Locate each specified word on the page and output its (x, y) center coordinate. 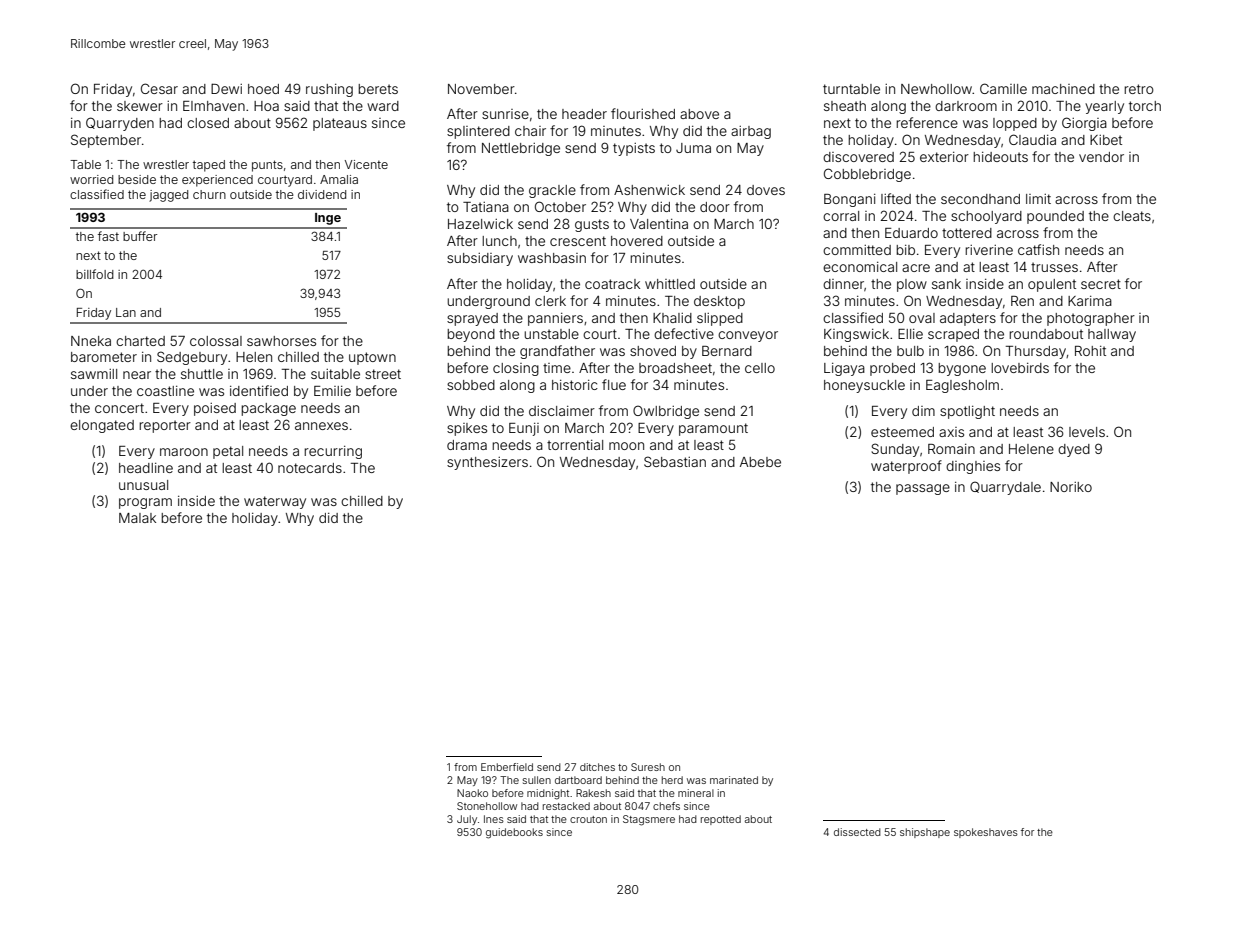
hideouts (1000, 157)
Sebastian (675, 461)
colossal (216, 341)
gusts (592, 225)
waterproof (906, 467)
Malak (137, 518)
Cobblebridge (867, 175)
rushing (329, 90)
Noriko (1071, 487)
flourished (643, 113)
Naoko (472, 793)
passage (923, 489)
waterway (275, 502)
